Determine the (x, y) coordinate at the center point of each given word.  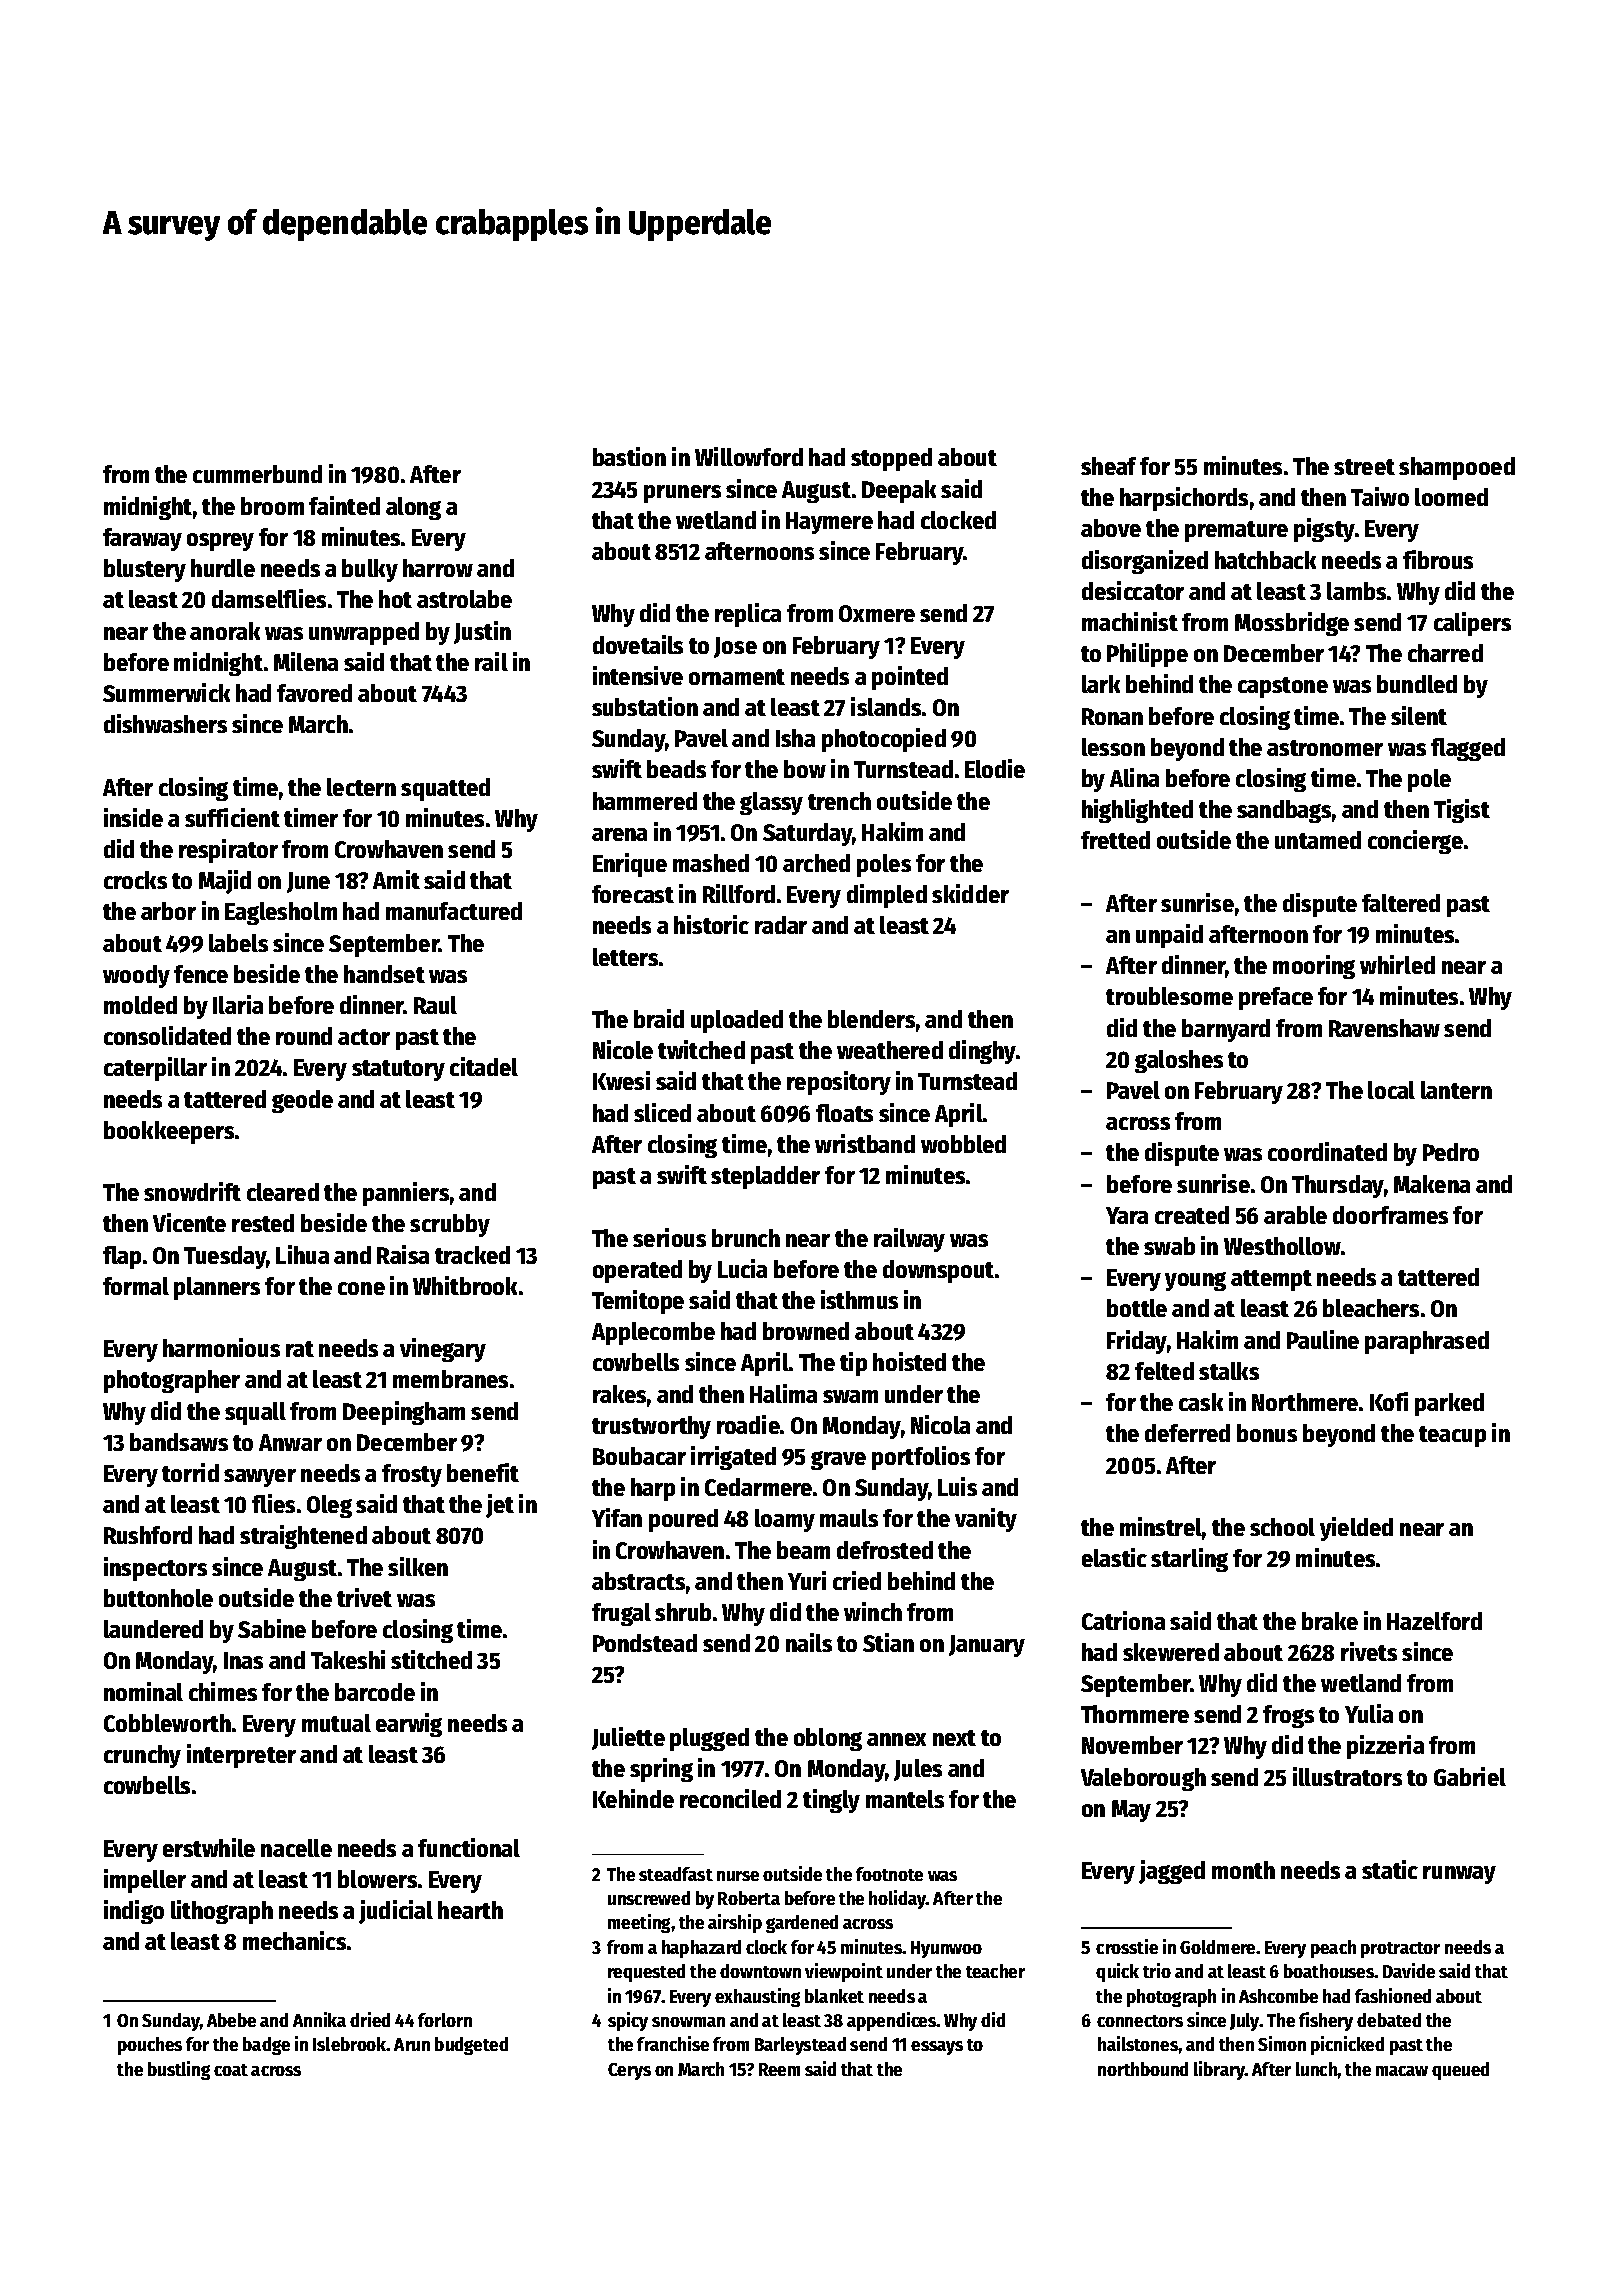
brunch (746, 1238)
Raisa (403, 1254)
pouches (150, 2046)
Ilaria (238, 1004)
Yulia (1369, 1713)
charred (1445, 653)
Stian (888, 1642)
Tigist (1462, 811)
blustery (145, 570)
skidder (970, 893)
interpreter (241, 1756)
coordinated (1327, 1151)
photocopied (884, 740)
